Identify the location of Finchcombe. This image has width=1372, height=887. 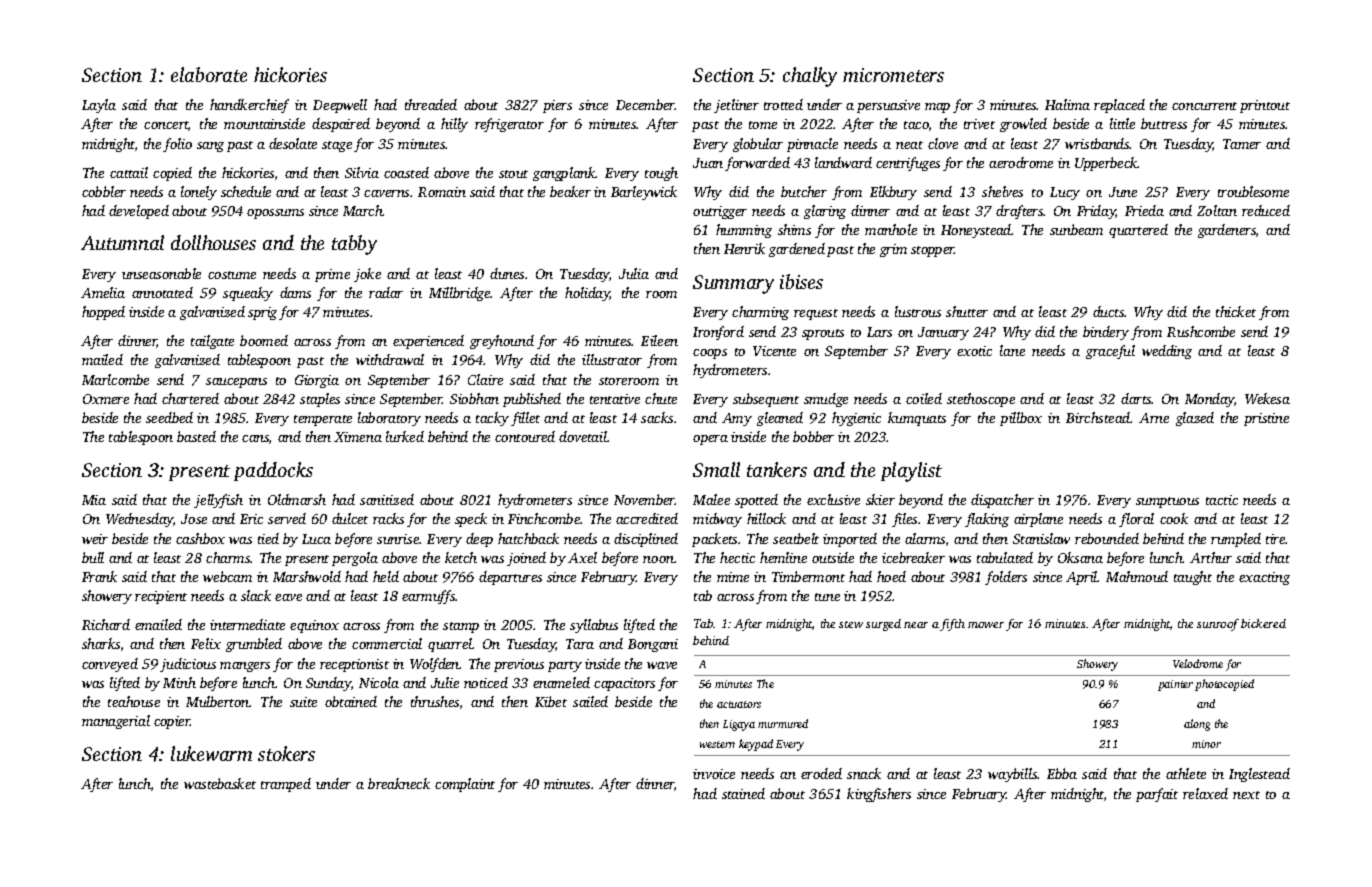
(544, 518).
